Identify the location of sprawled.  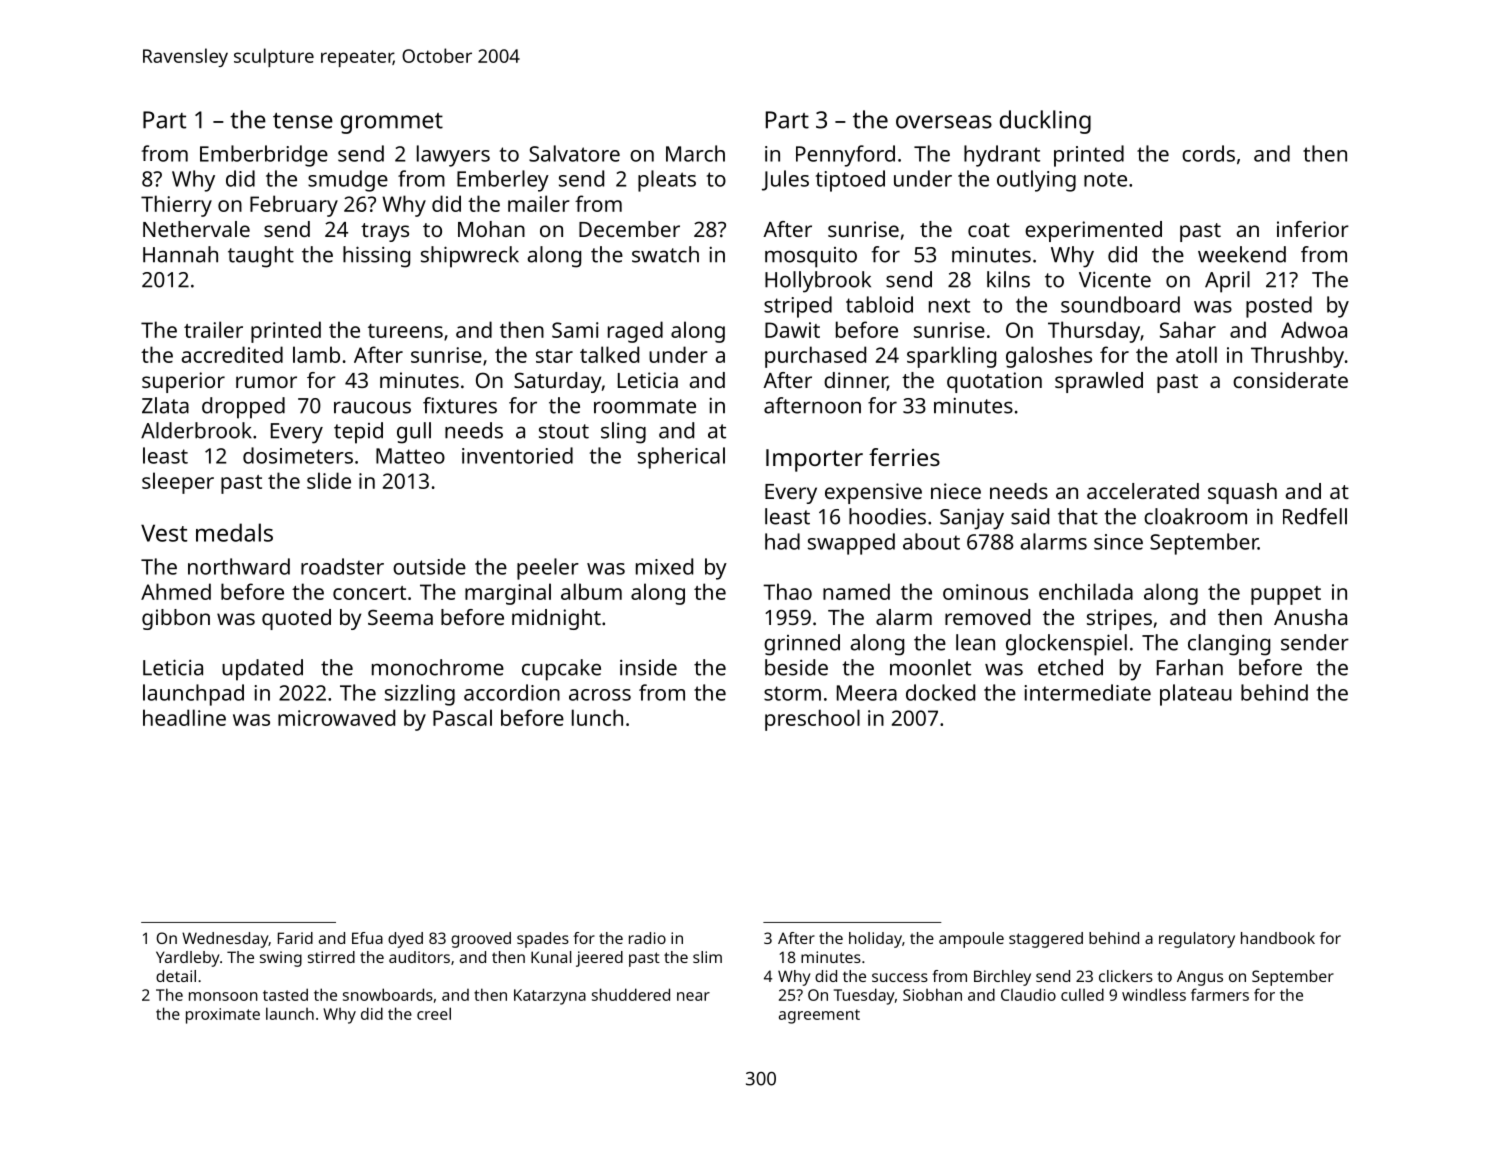
(1099, 382).
